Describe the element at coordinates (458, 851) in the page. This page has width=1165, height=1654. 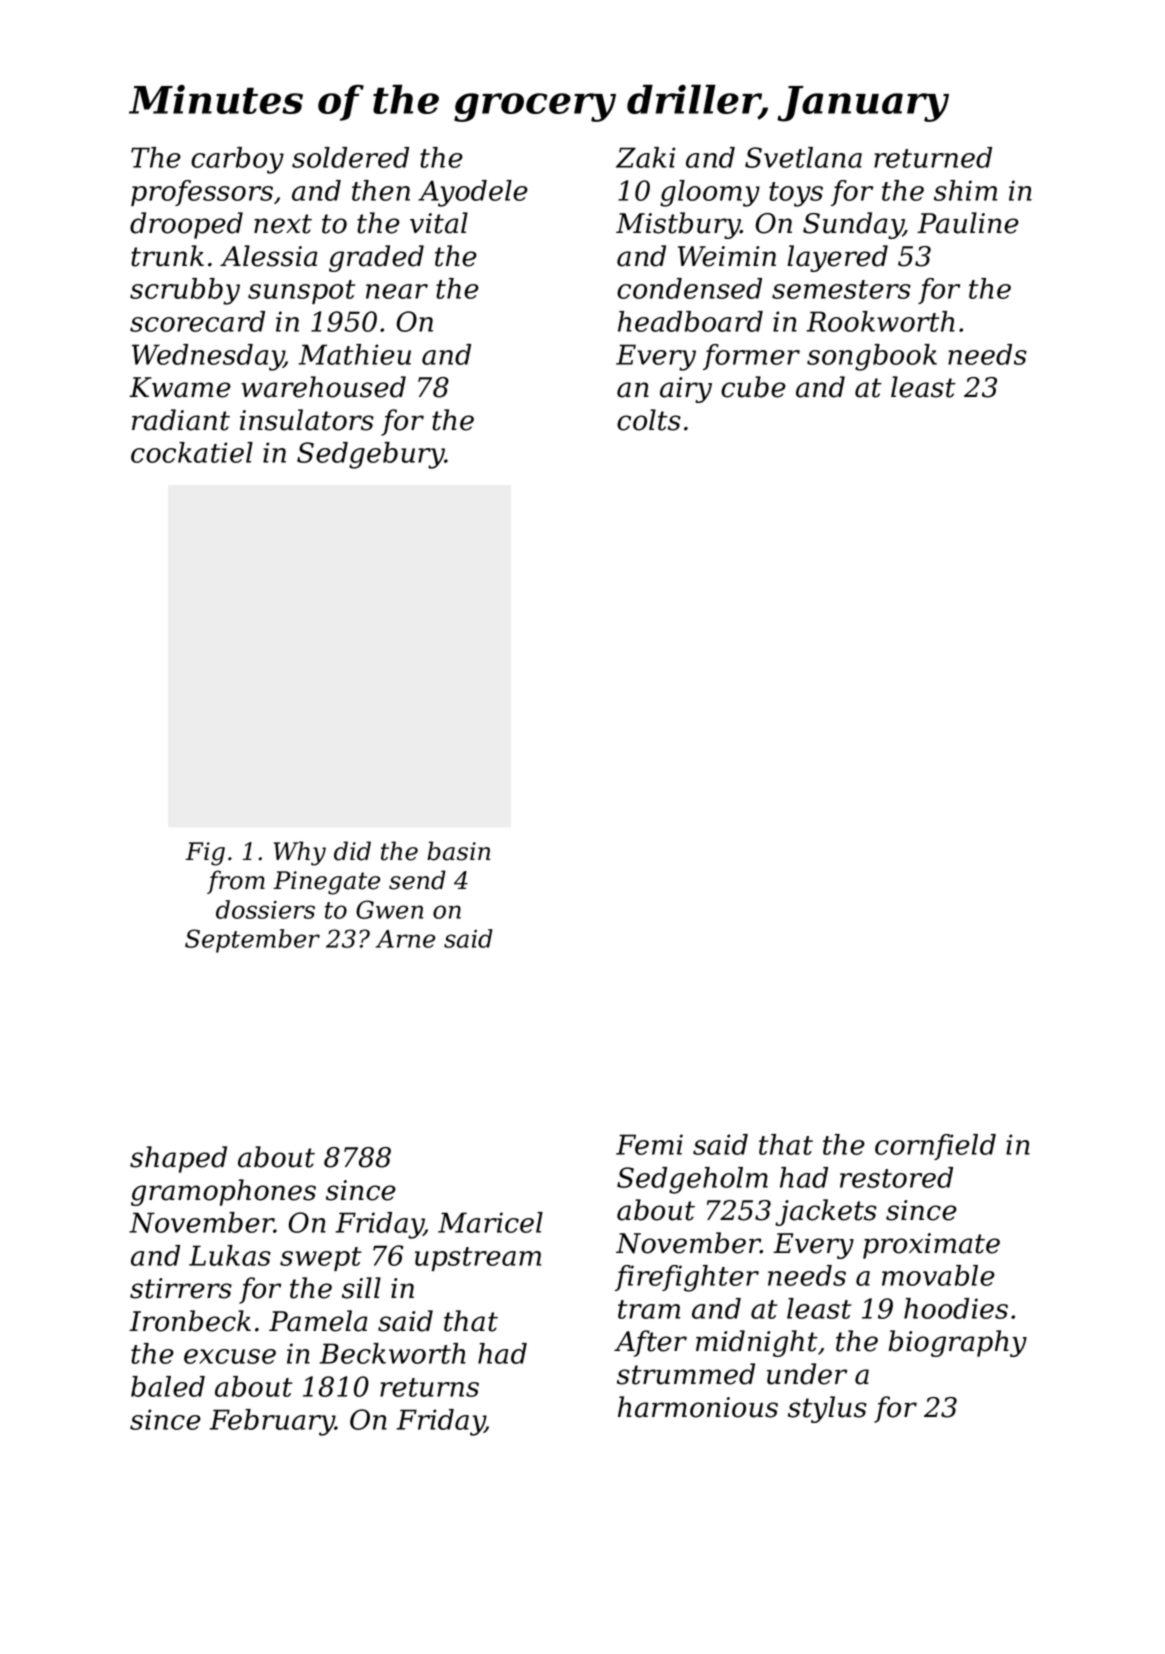
I see `basin` at that location.
